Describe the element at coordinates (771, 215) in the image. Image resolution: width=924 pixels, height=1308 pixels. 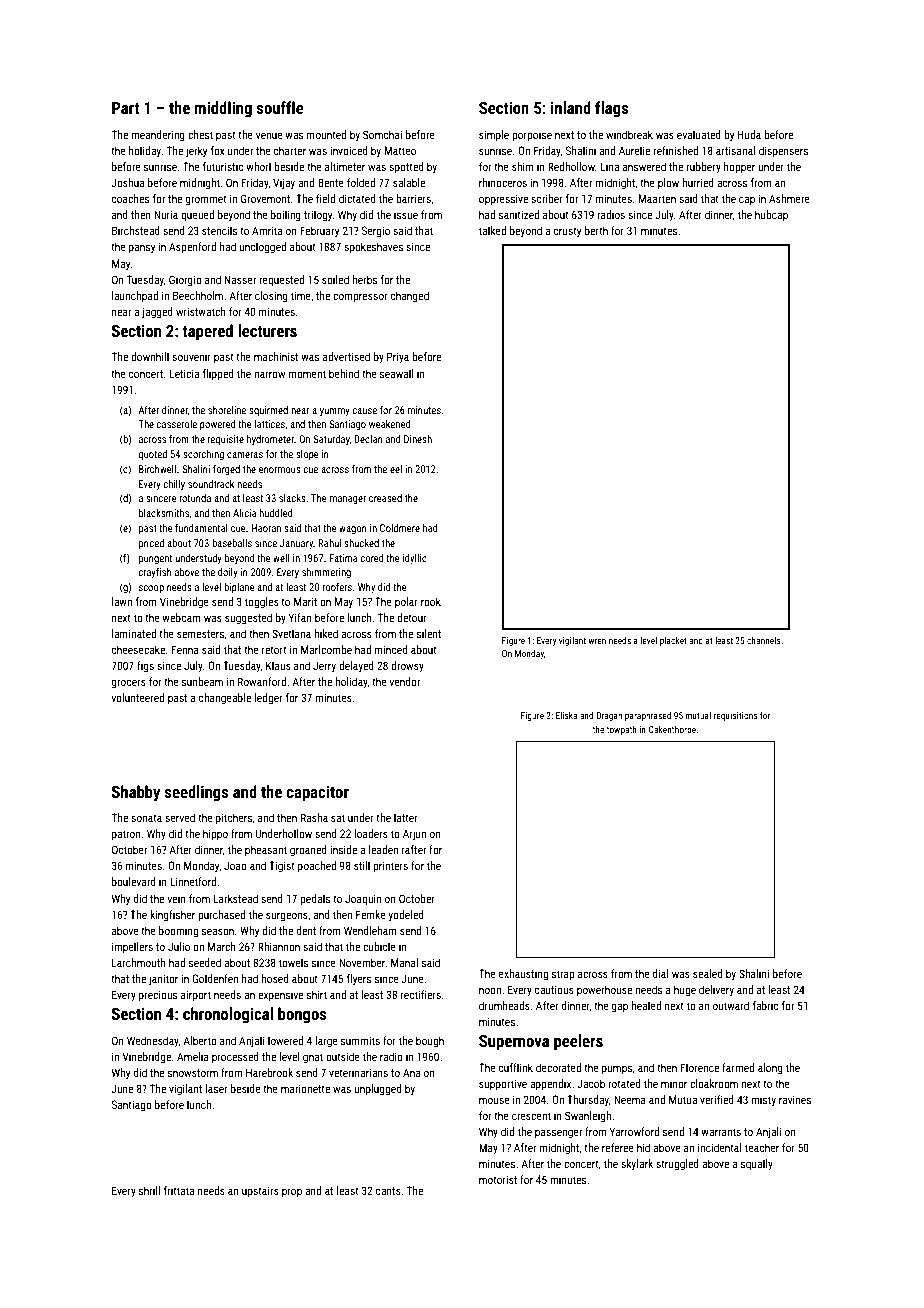
I see `hubcap` at that location.
